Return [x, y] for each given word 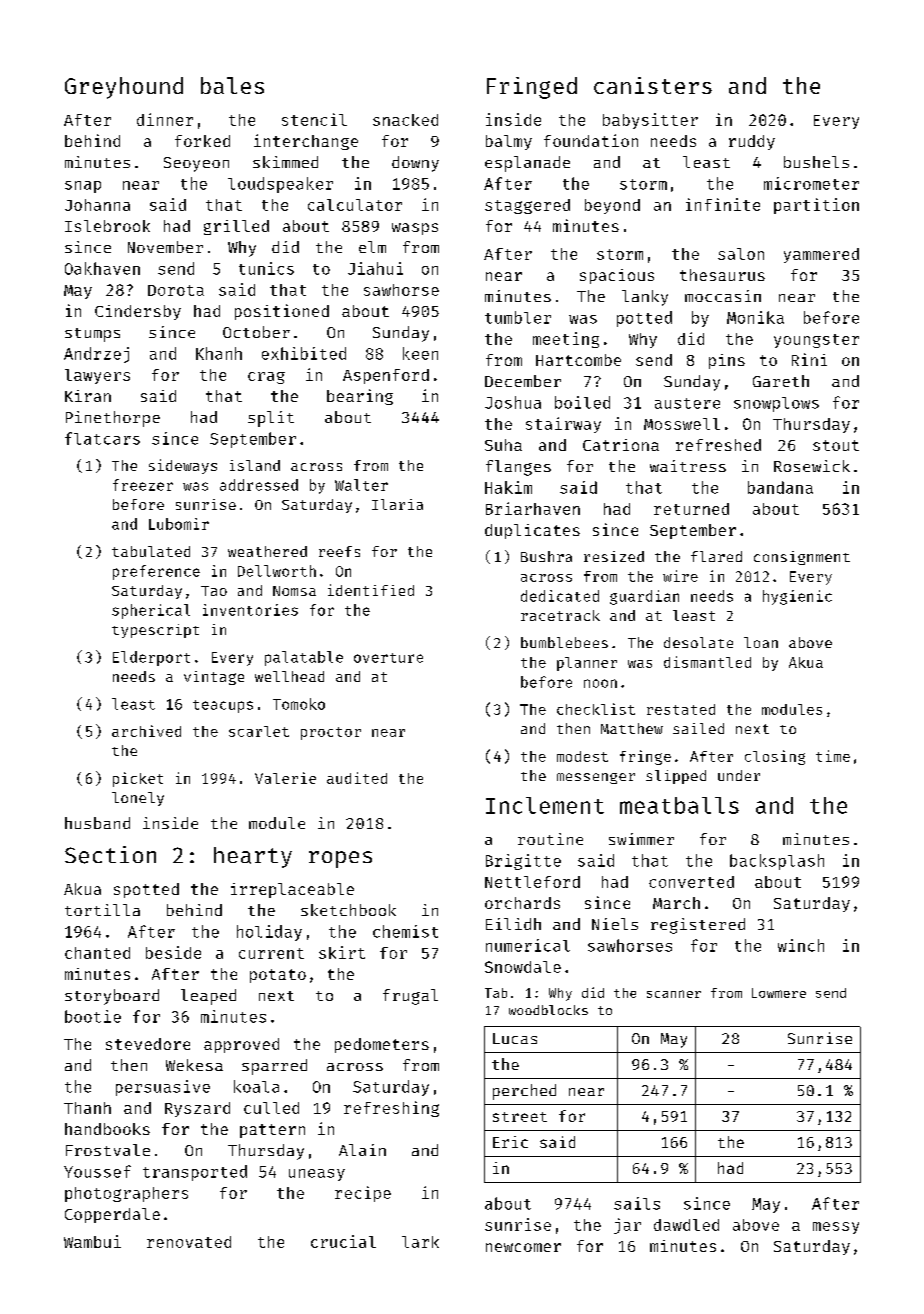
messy [836, 1228]
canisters [653, 85]
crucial [343, 1241]
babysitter [650, 121]
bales [232, 85]
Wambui [92, 1241]
